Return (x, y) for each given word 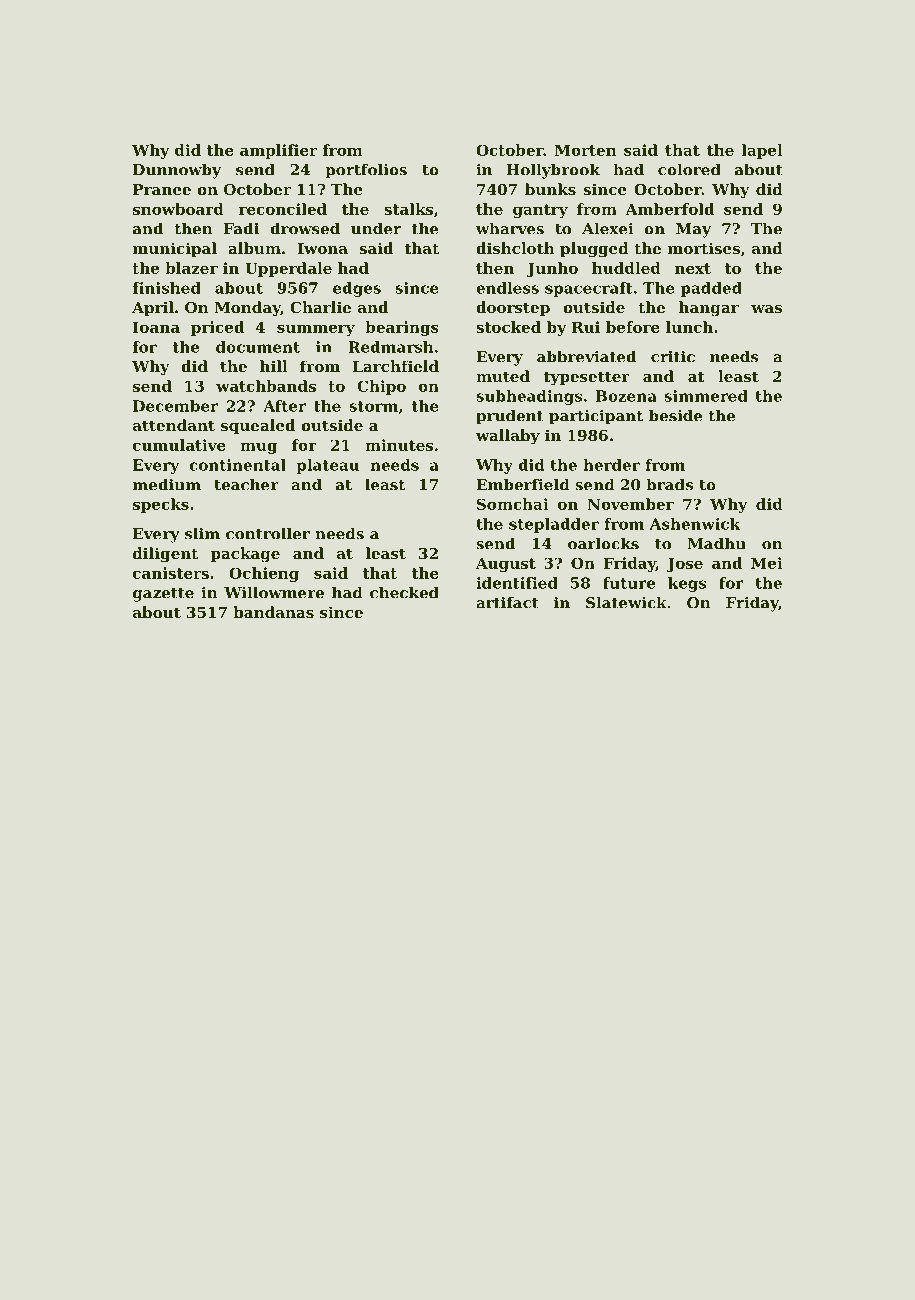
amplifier (278, 151)
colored (689, 169)
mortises (704, 248)
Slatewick (626, 602)
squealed (258, 426)
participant (596, 417)
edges (357, 289)
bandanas (273, 612)
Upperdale (288, 269)
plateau (327, 466)
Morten (586, 150)
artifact (507, 603)
